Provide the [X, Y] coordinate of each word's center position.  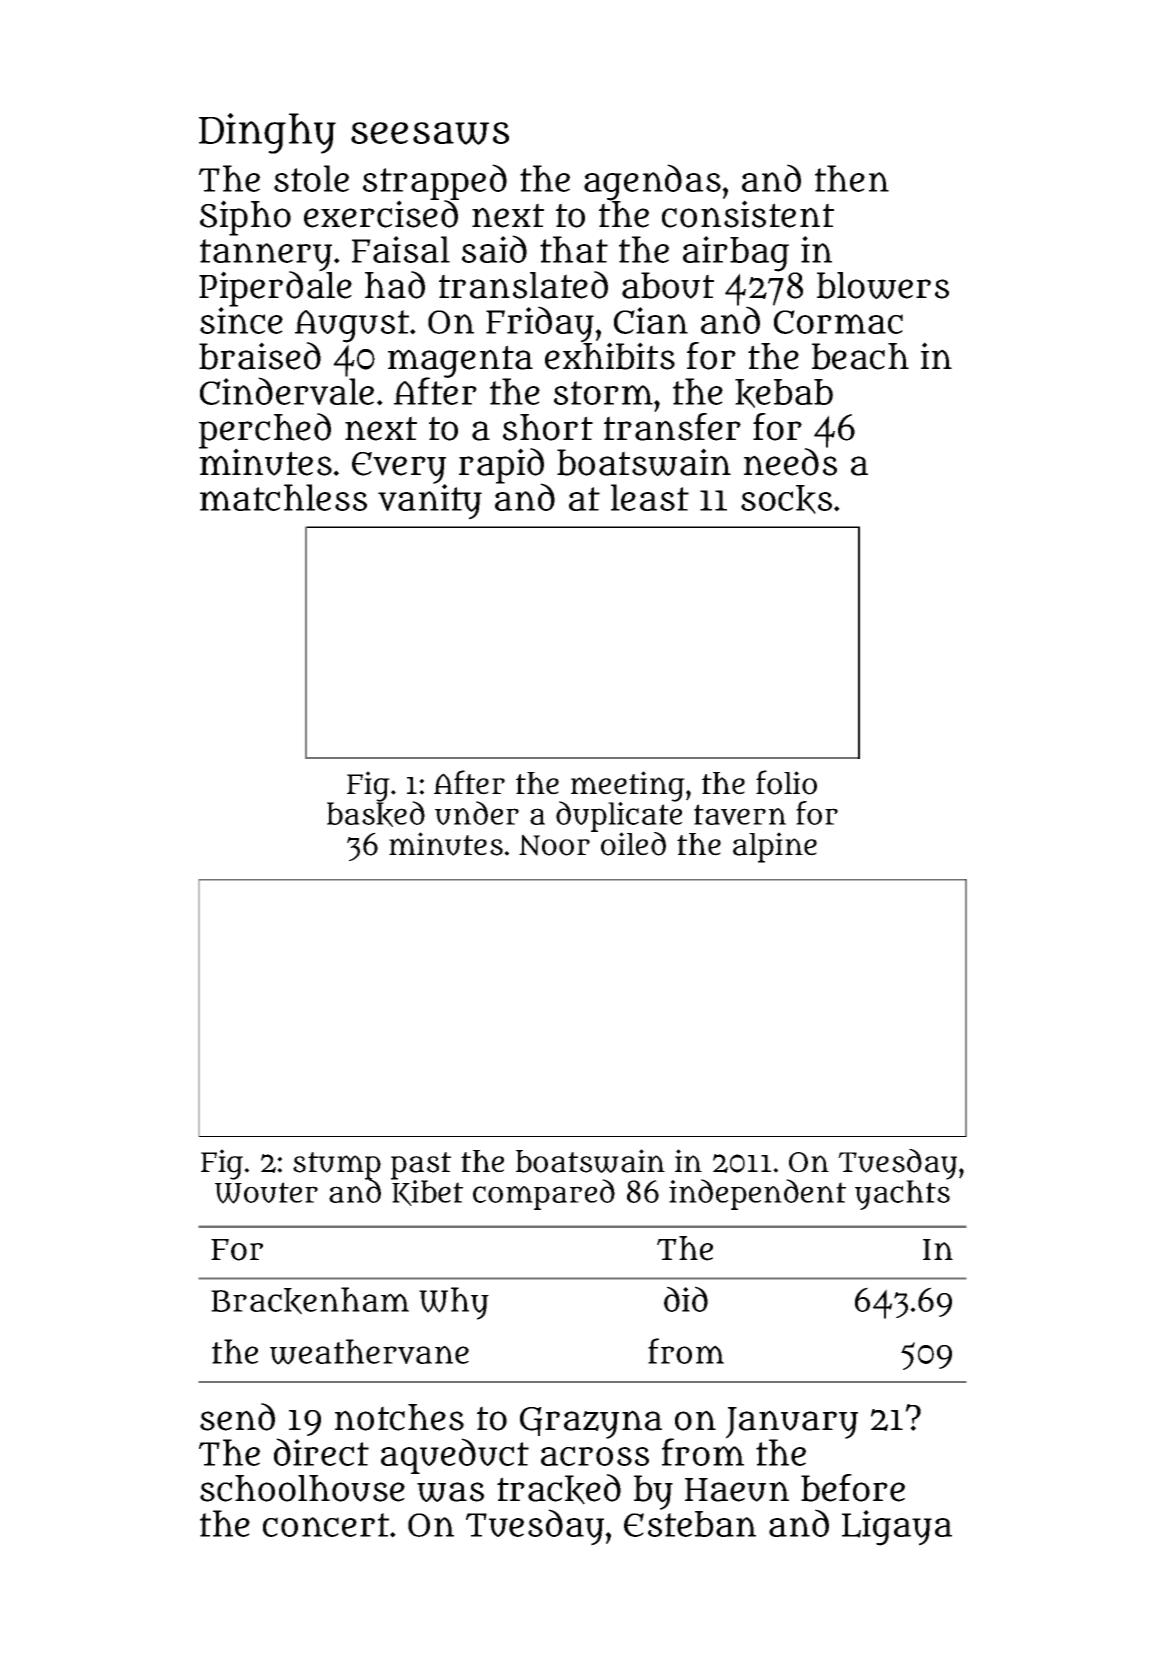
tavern [740, 814]
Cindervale [287, 391]
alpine [775, 847]
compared [544, 1194]
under [477, 813]
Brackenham [310, 1301]
